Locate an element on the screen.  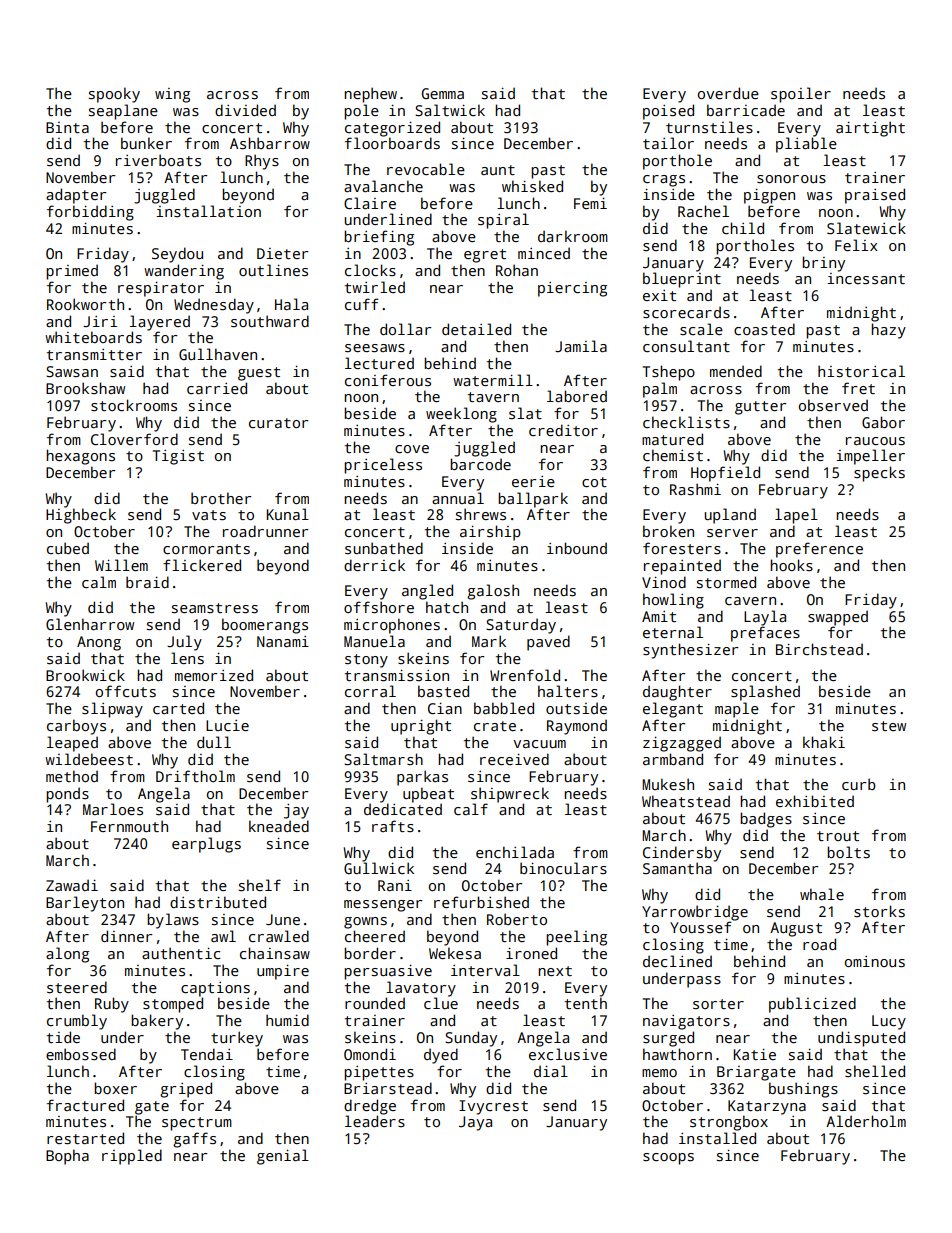
Driftholm is located at coordinates (195, 776).
